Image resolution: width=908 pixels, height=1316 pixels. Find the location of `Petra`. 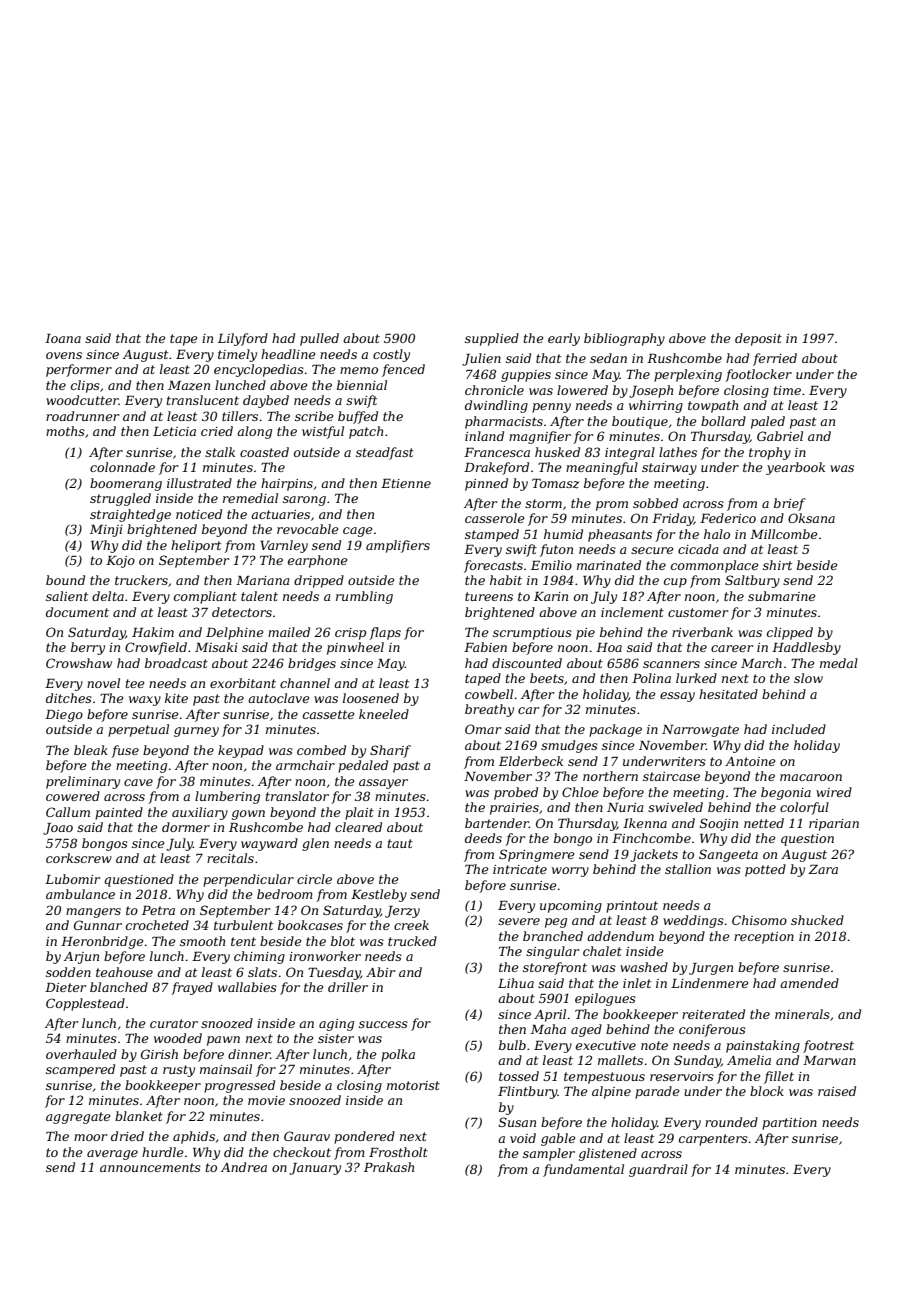

Petra is located at coordinates (158, 910).
